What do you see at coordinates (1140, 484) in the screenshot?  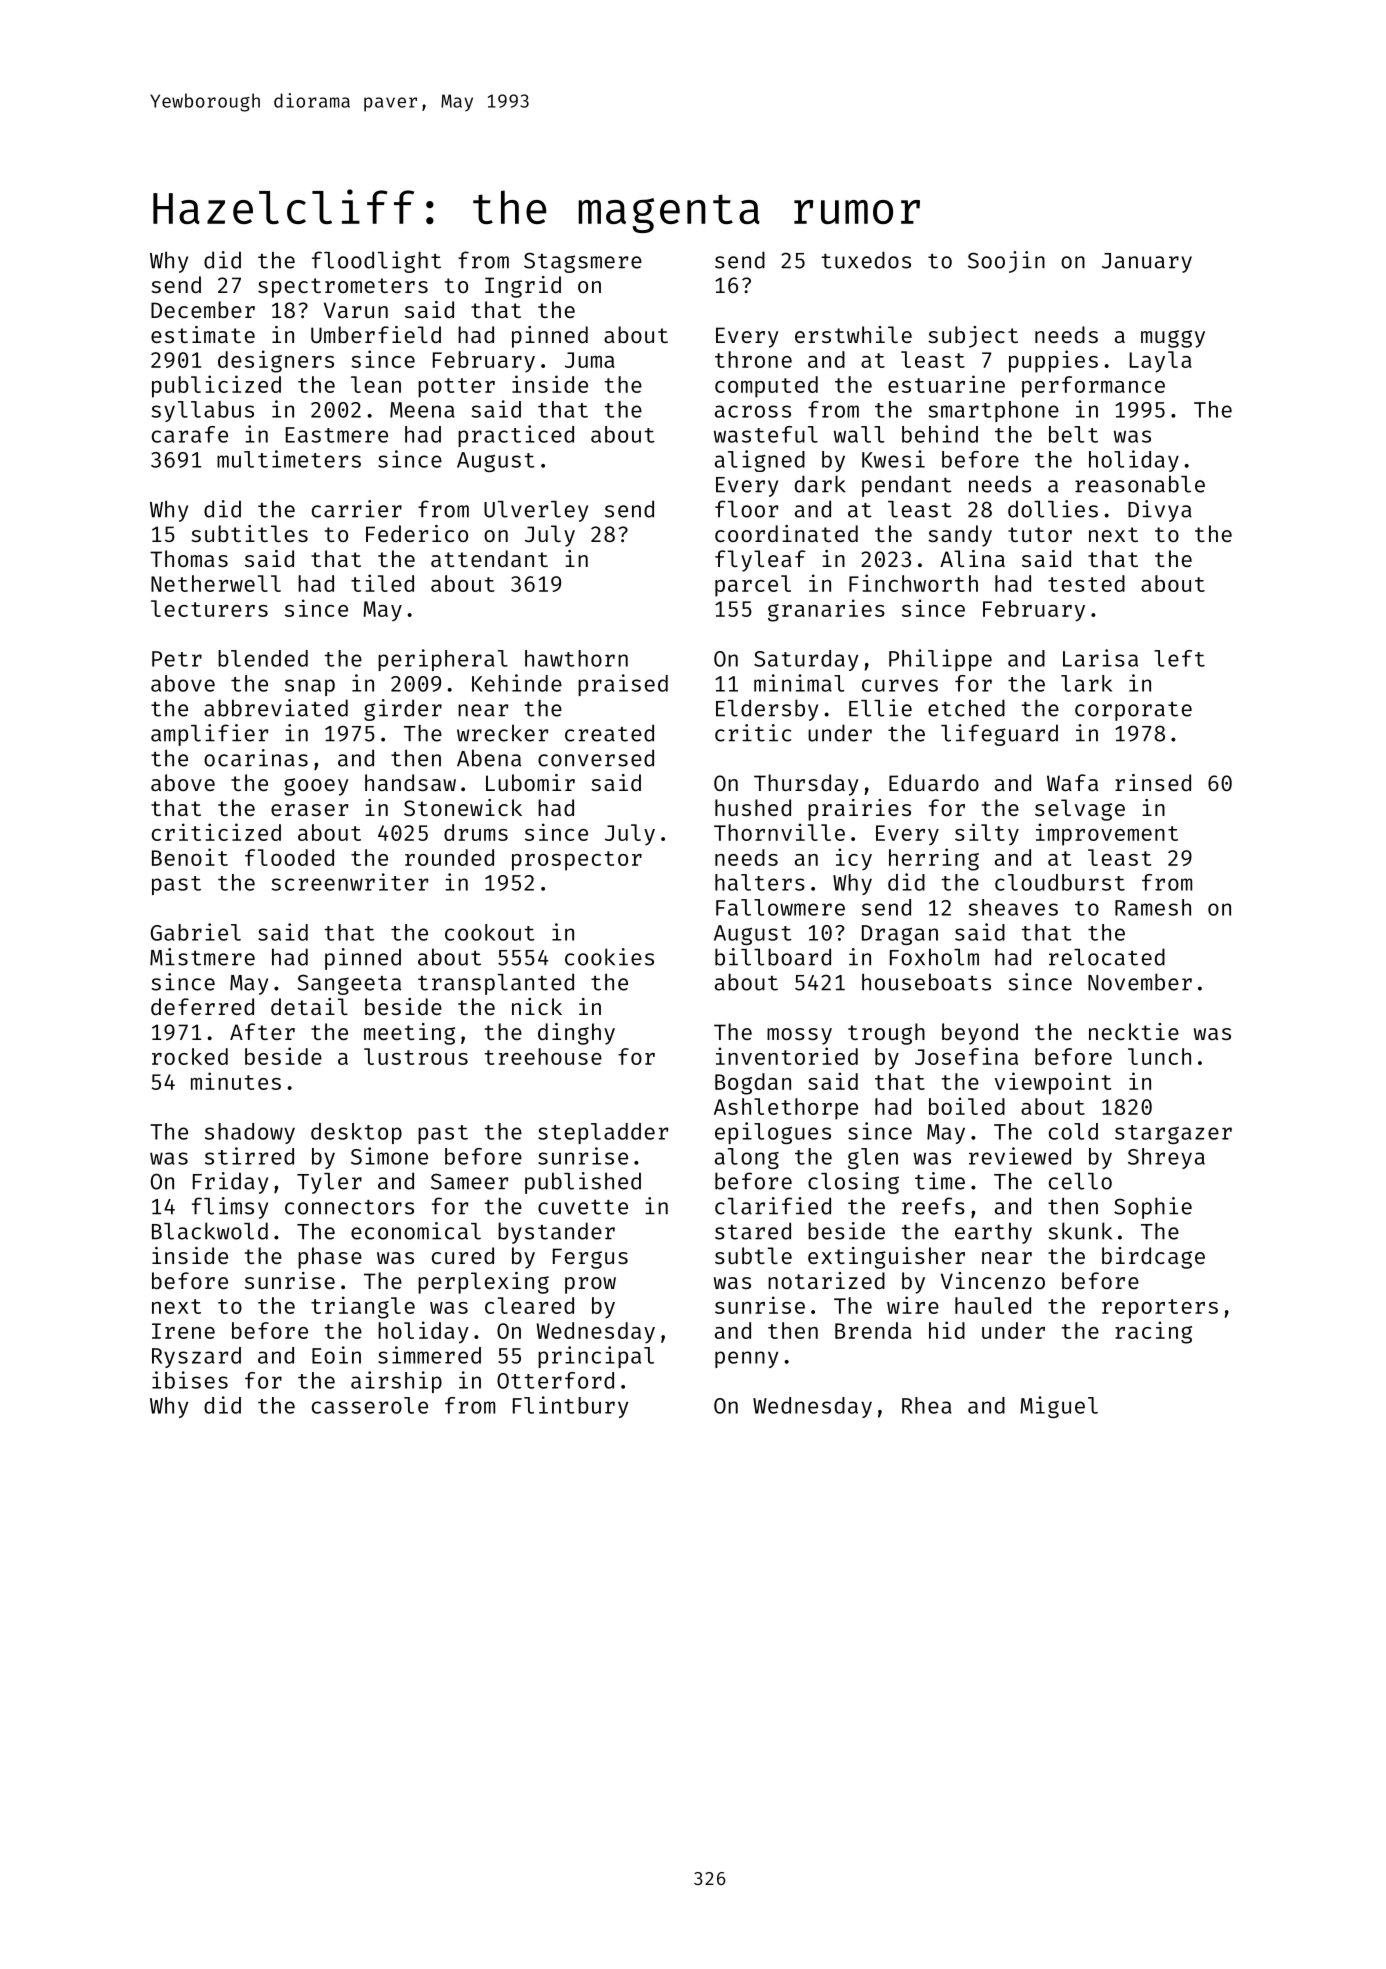 I see `reasonable` at bounding box center [1140, 484].
